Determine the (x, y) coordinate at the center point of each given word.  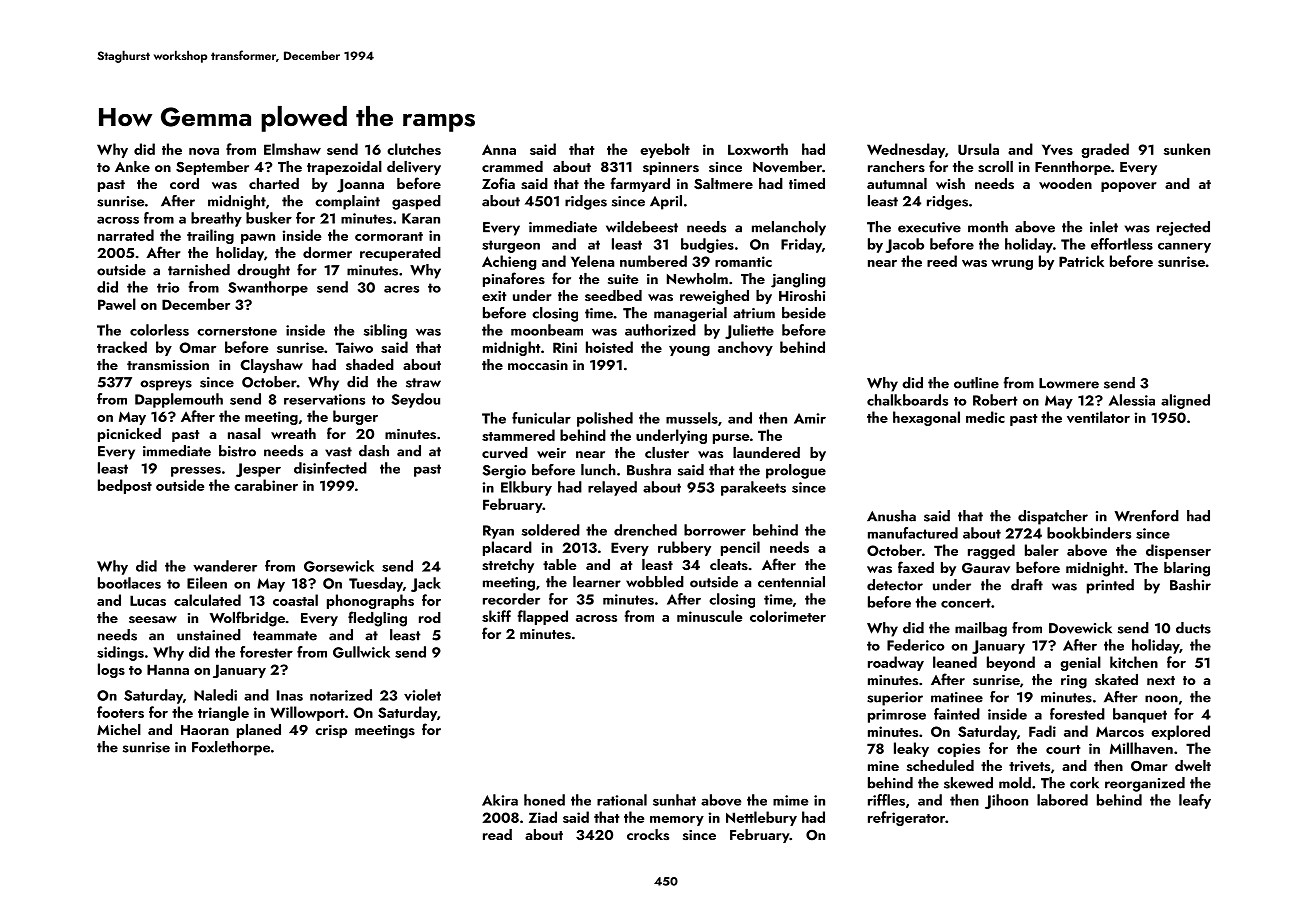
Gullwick (361, 652)
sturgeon (511, 246)
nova (204, 151)
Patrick (1081, 261)
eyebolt (665, 150)
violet (422, 695)
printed (1110, 586)
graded (1105, 150)
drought (263, 271)
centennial (791, 582)
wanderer (225, 566)
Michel (119, 729)
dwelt (1193, 765)
